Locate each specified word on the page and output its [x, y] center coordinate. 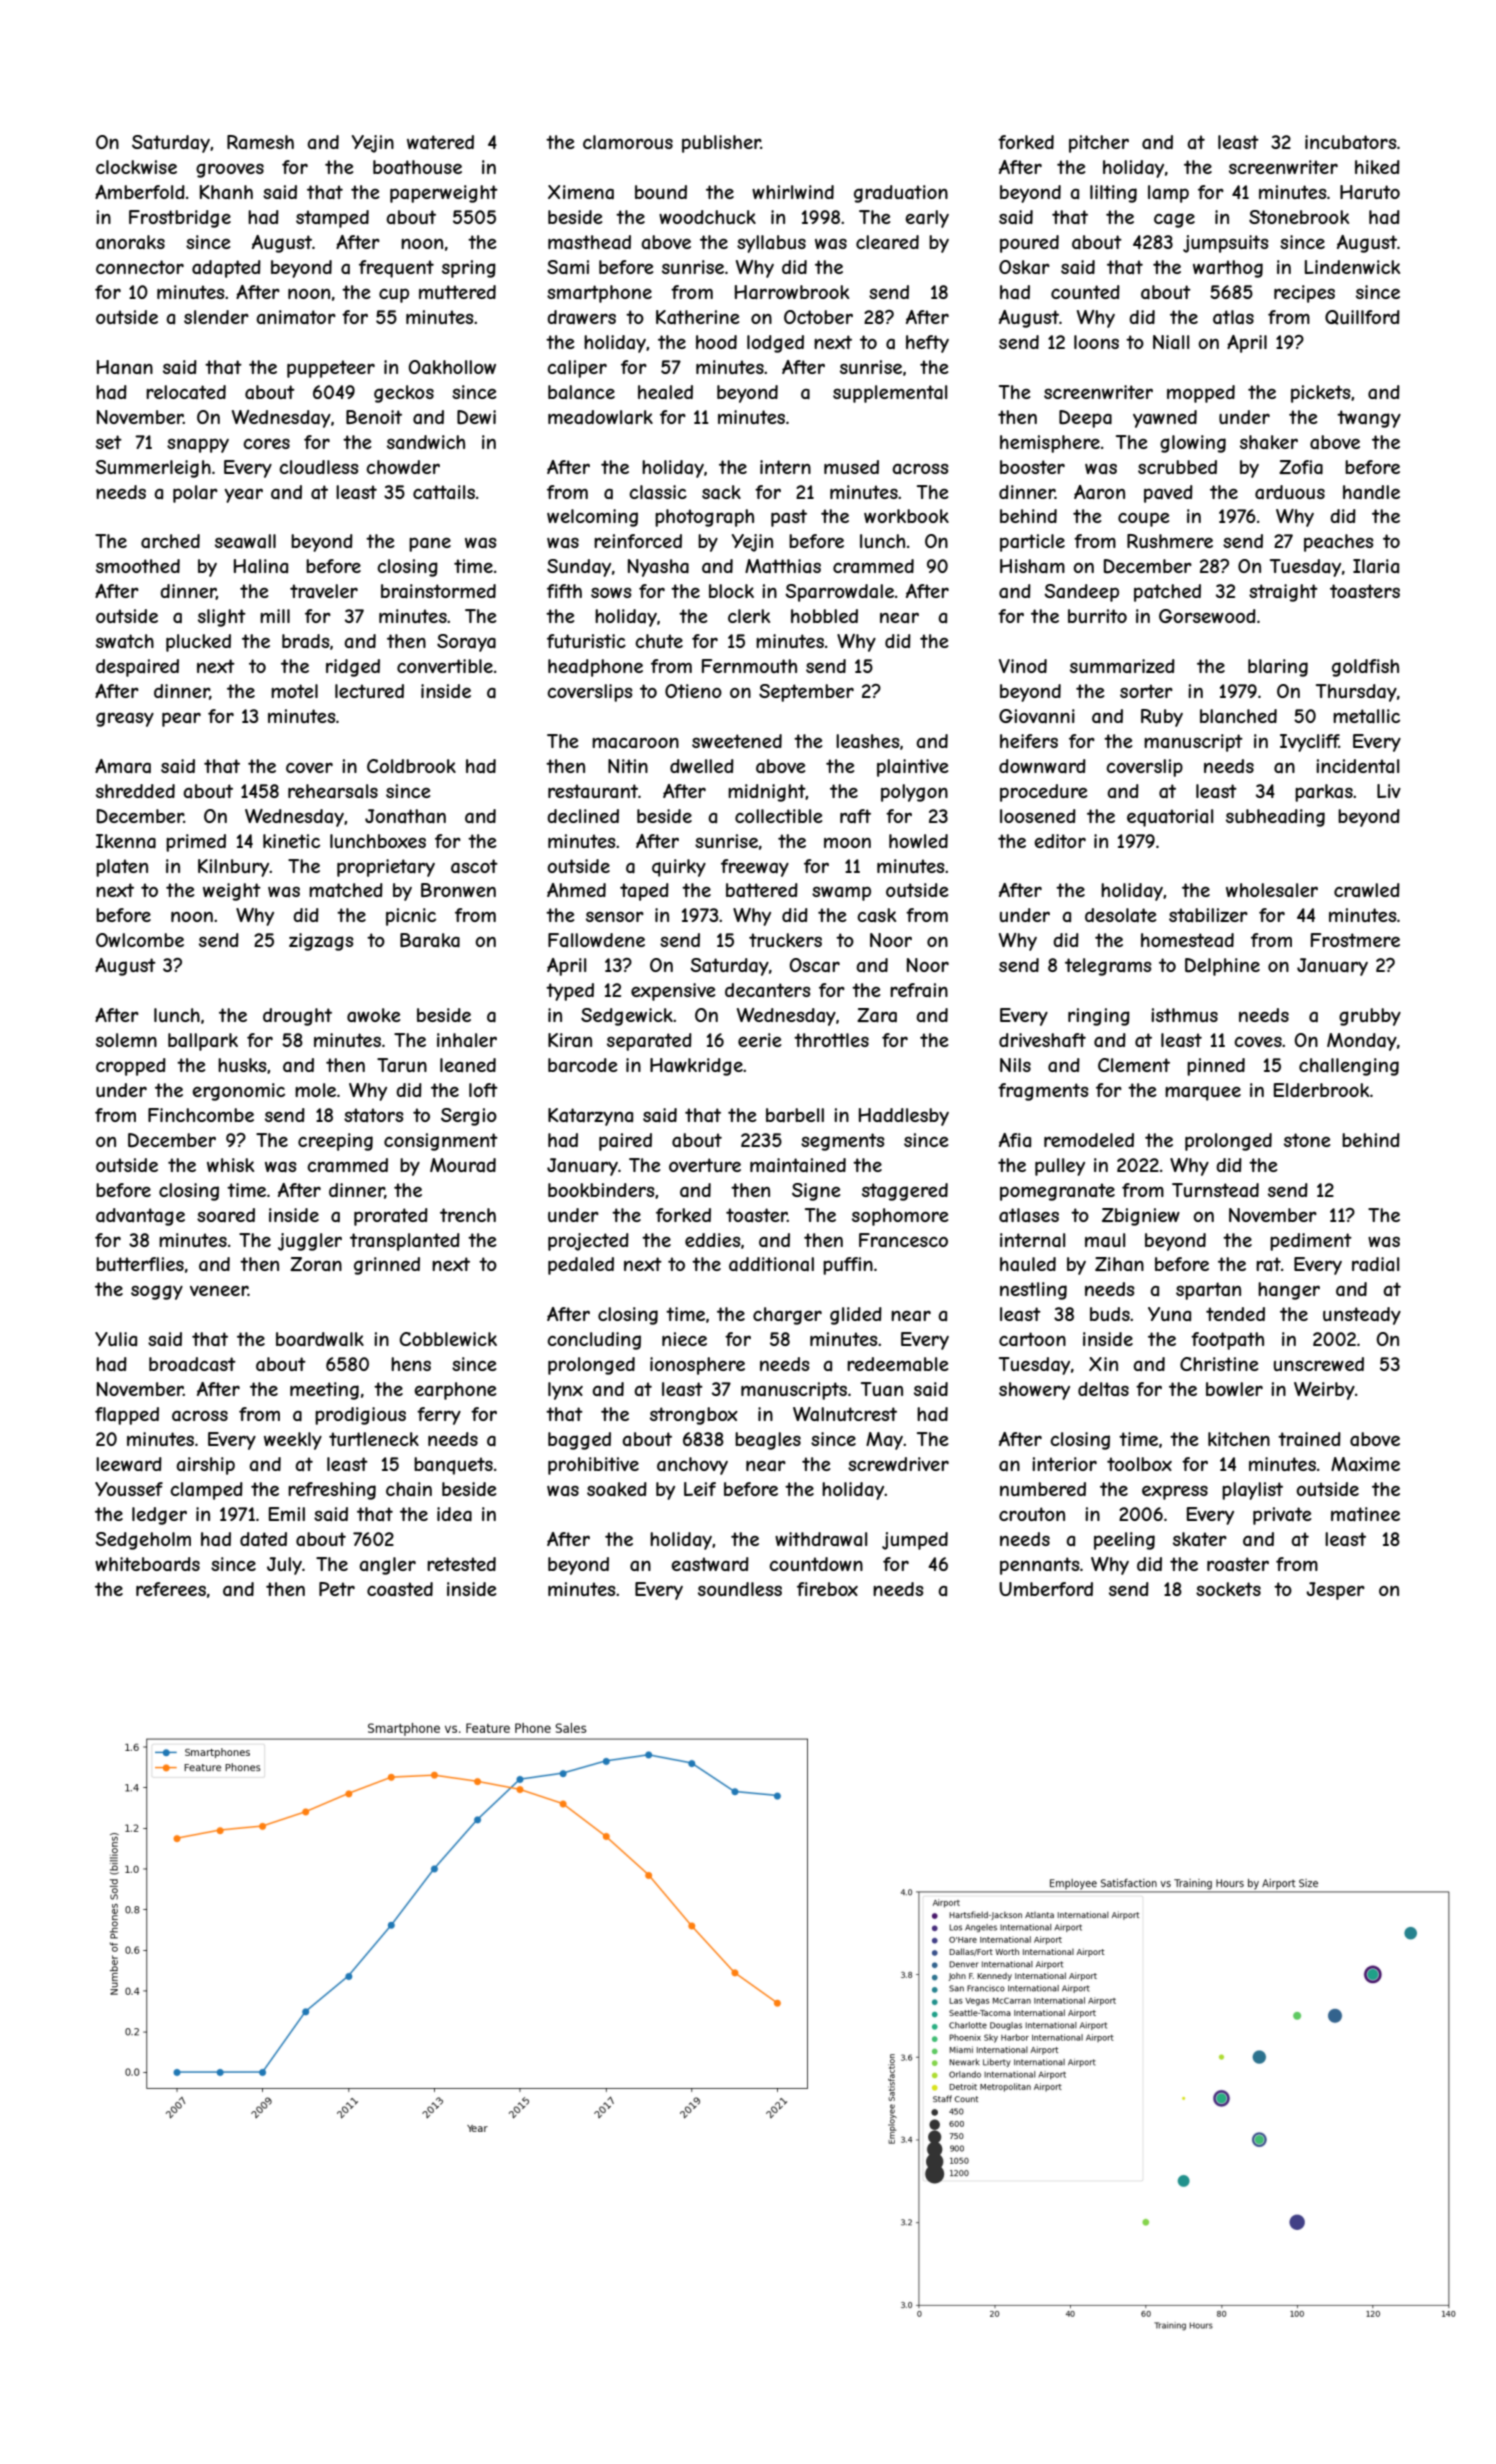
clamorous [628, 142]
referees [171, 1589]
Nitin [628, 766]
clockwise [136, 167]
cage [1174, 220]
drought [297, 1017]
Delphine [1222, 967]
